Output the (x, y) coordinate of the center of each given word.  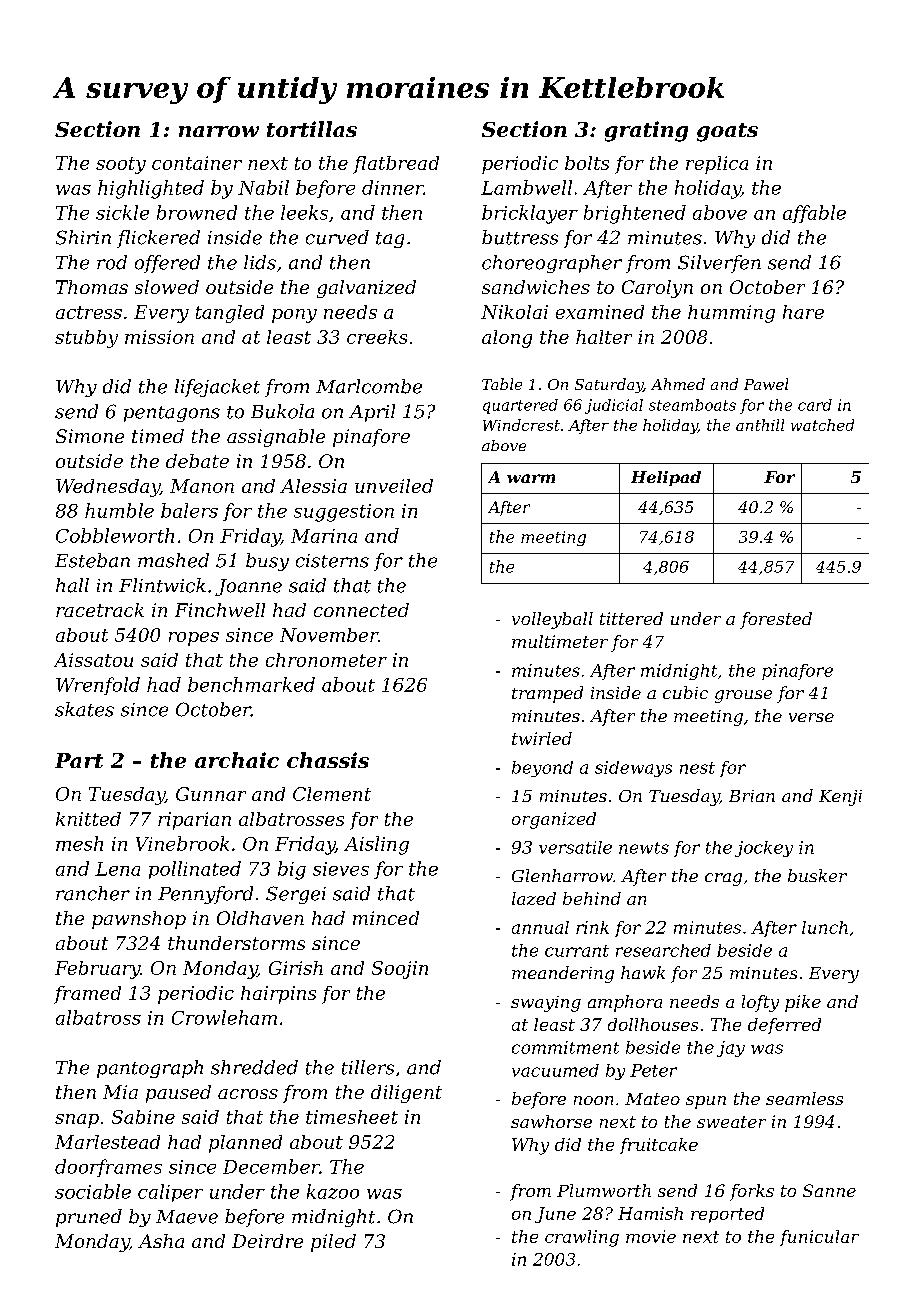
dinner (393, 187)
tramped (547, 694)
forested (776, 620)
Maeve (187, 1217)
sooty (121, 165)
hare (803, 312)
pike (803, 1003)
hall (72, 585)
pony (294, 316)
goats (727, 132)
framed (87, 995)
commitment (565, 1047)
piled (333, 1243)
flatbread (396, 165)
